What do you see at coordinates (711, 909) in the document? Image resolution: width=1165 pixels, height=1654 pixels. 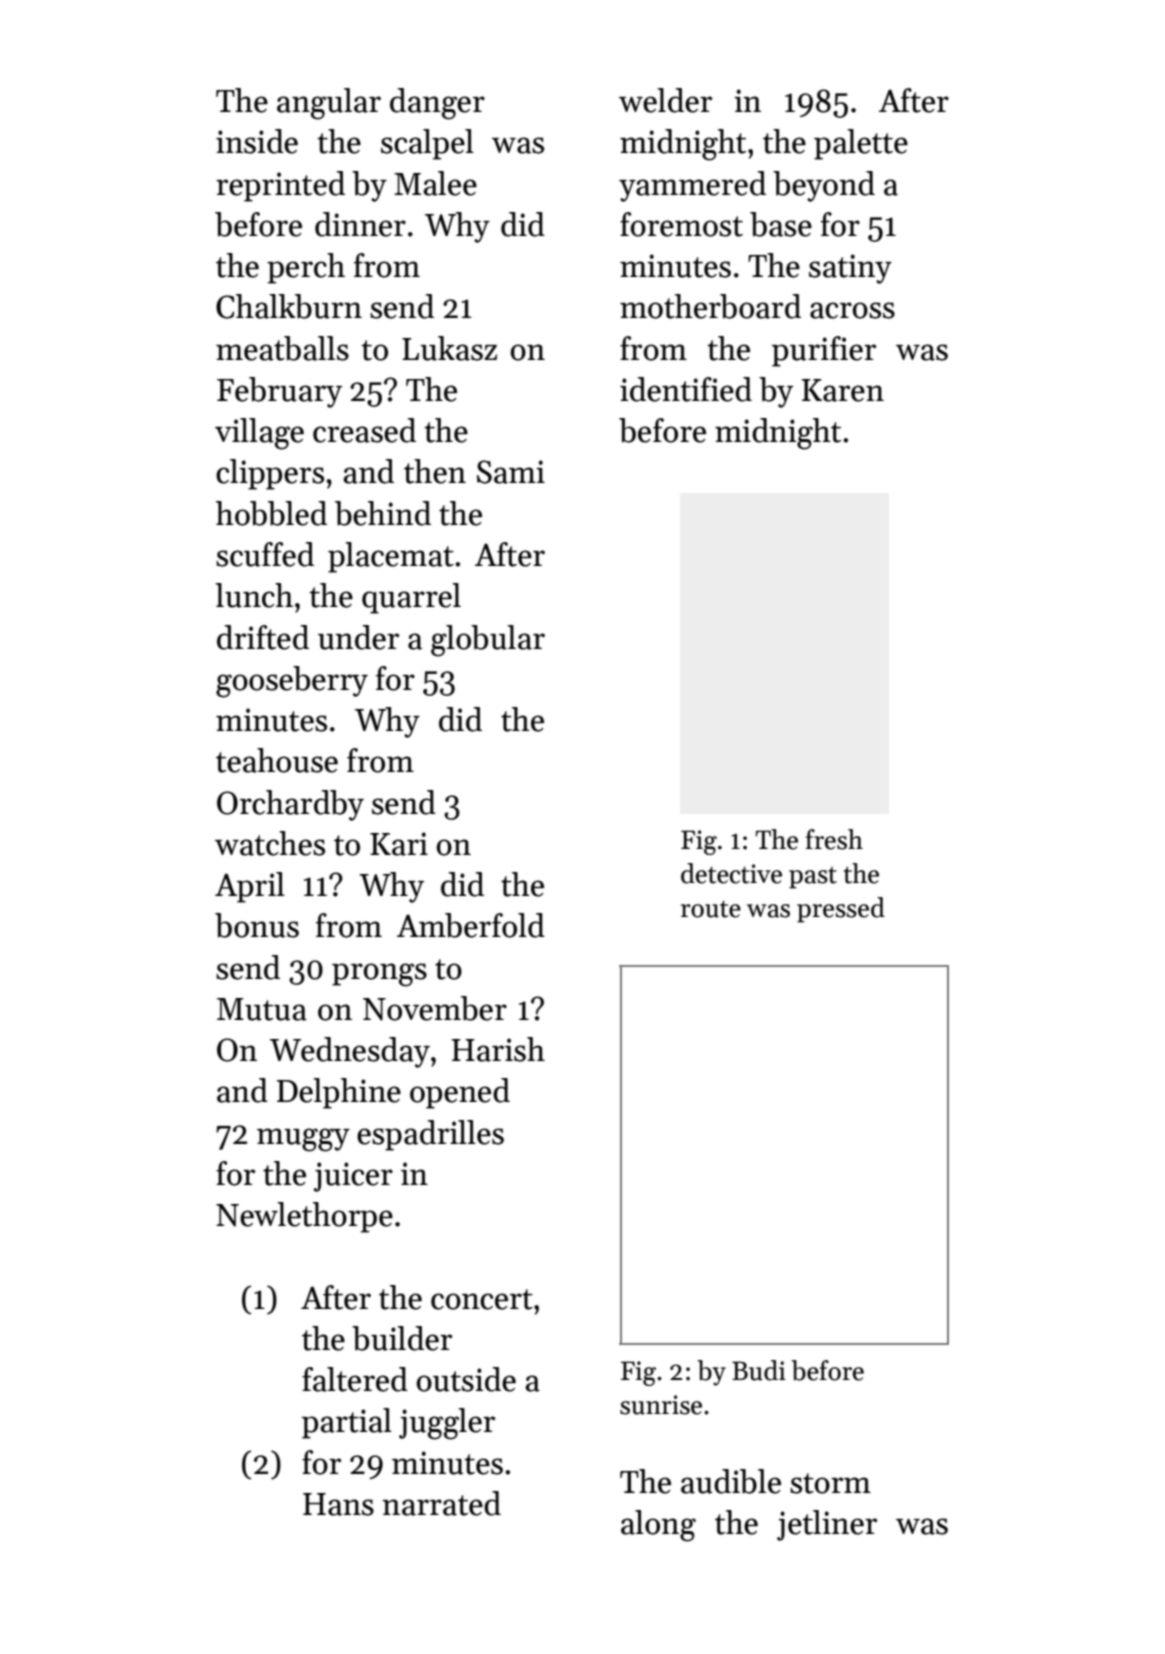 I see `route` at bounding box center [711, 909].
